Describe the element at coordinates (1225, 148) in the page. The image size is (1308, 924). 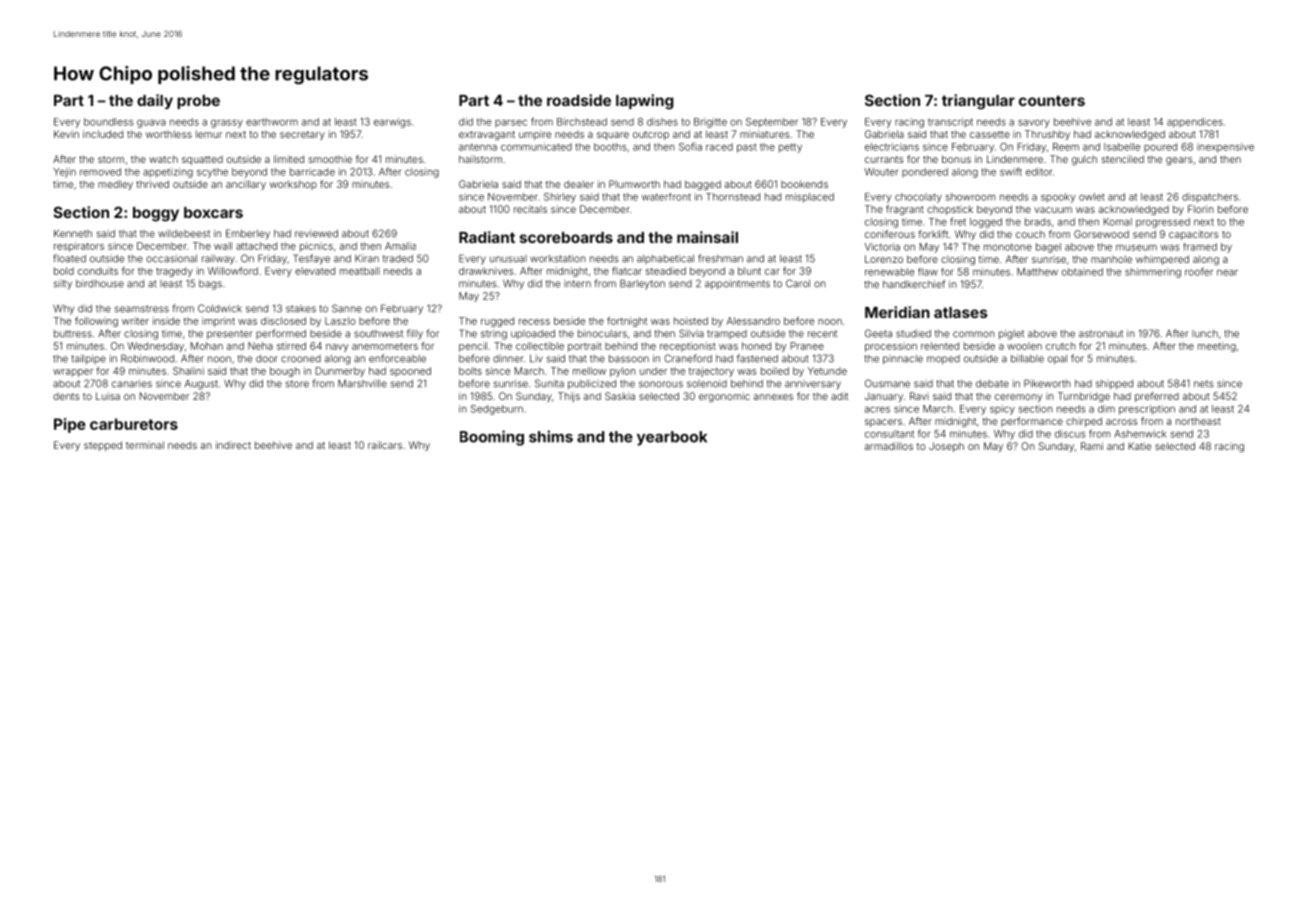
I see `inexpensive` at that location.
